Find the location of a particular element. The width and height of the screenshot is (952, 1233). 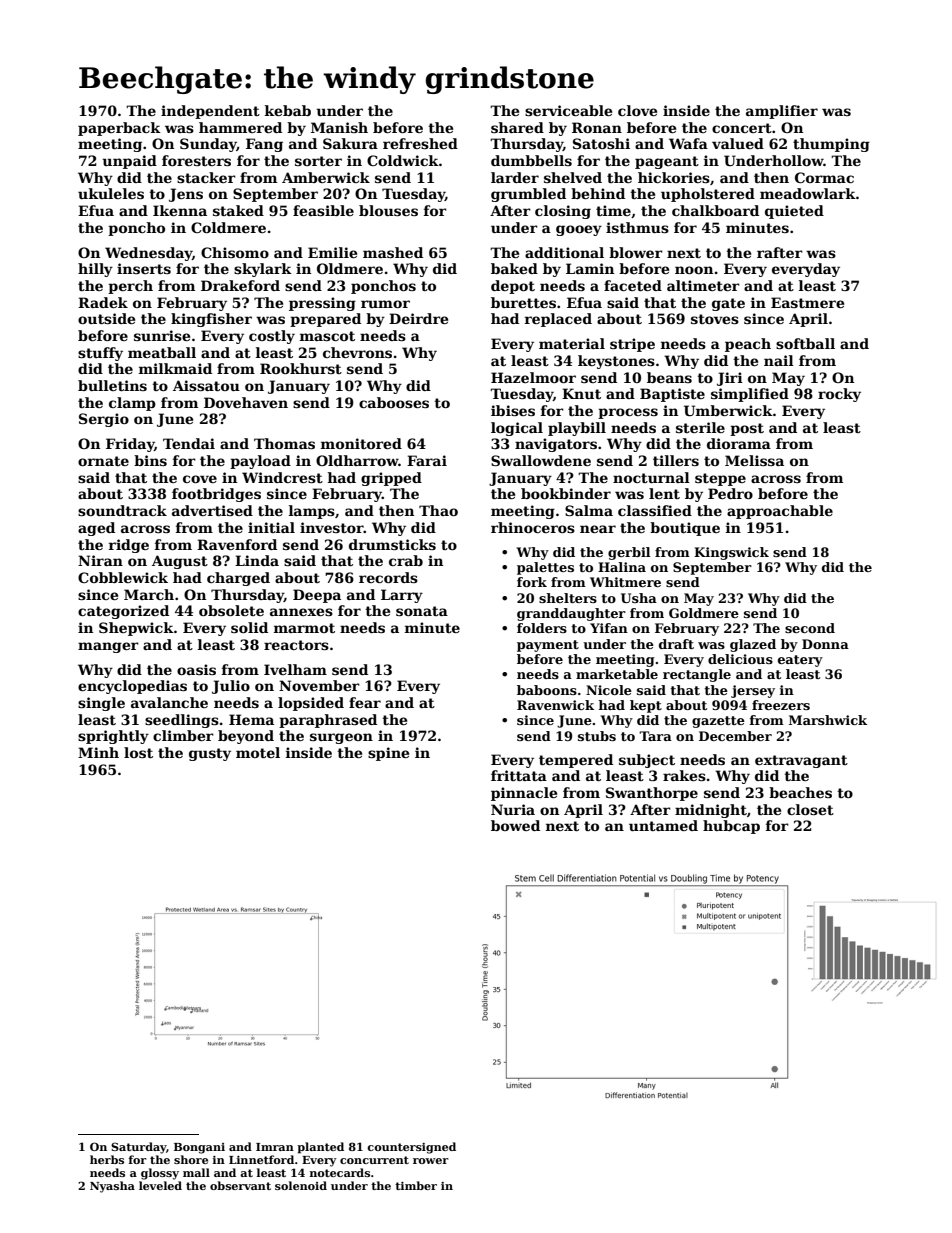

serviceable is located at coordinates (568, 110).
